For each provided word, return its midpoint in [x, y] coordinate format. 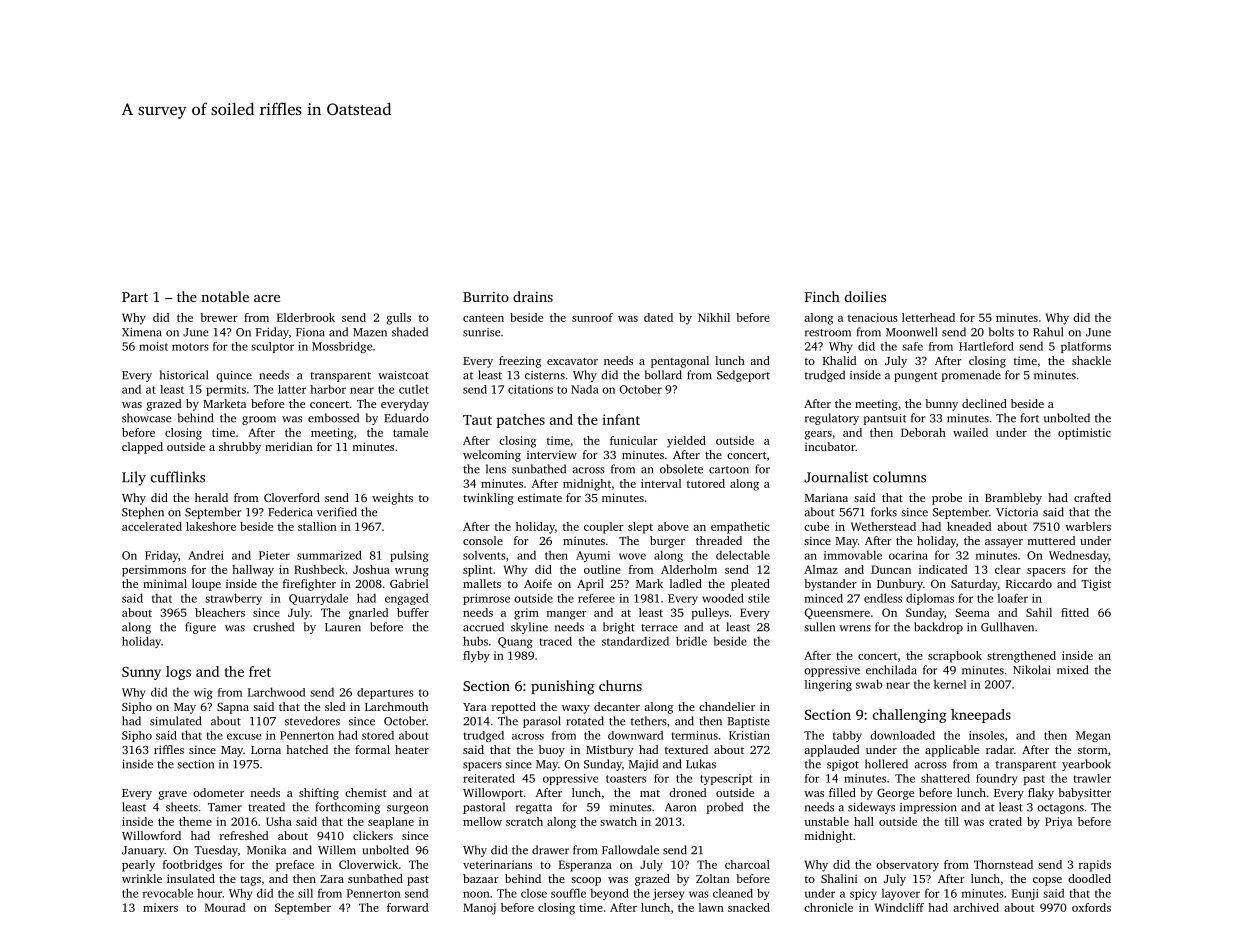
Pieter [274, 555]
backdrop [938, 628]
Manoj [479, 909]
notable [225, 296]
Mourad [225, 907]
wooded [723, 598]
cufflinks [178, 477]
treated [266, 807]
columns [899, 477]
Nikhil [714, 317]
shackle [1091, 360]
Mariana [826, 497]
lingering [828, 685]
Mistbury [610, 751]
